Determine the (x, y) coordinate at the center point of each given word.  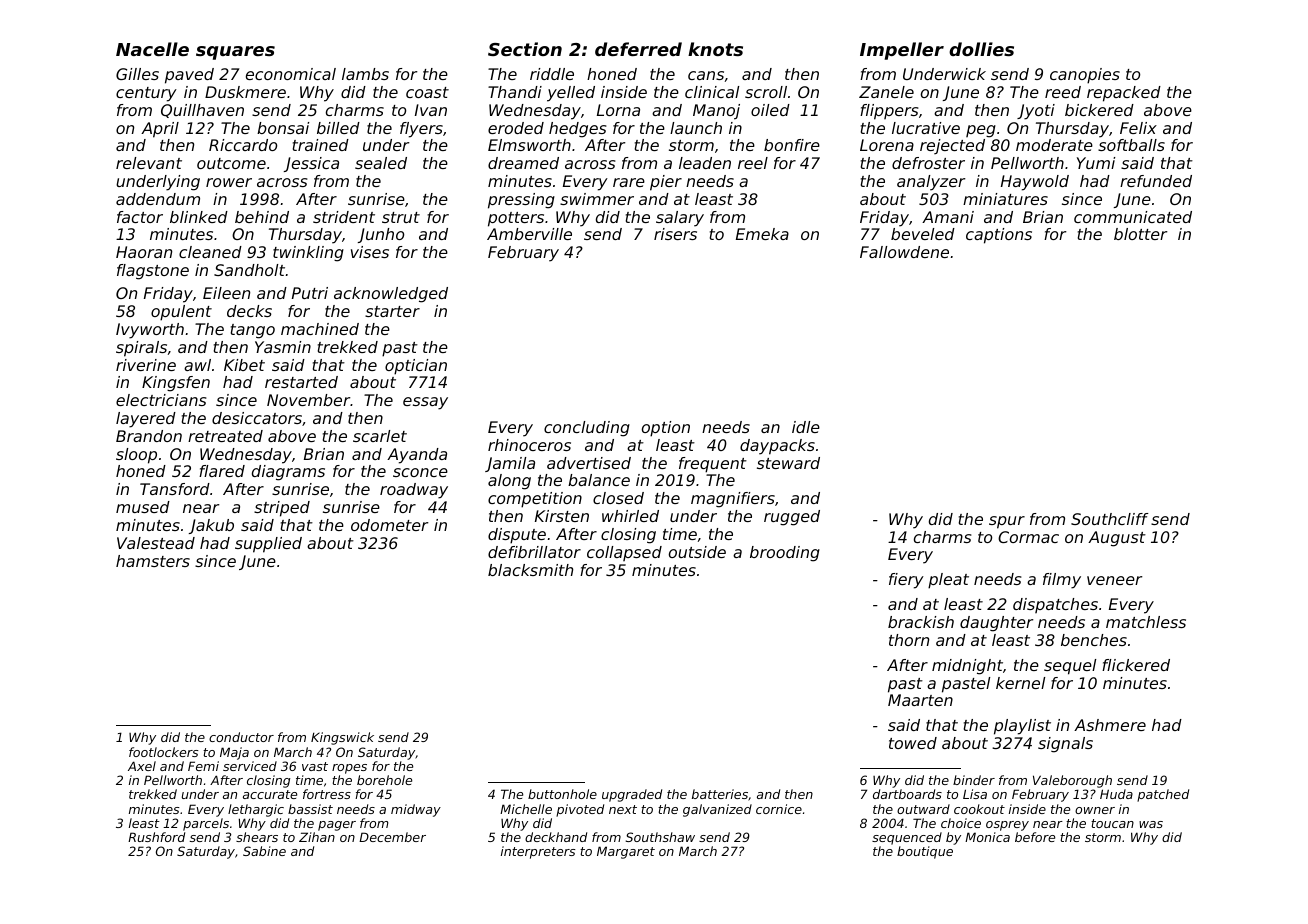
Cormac (1028, 537)
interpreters (538, 852)
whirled (630, 516)
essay (425, 403)
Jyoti (1036, 112)
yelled (571, 94)
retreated (225, 436)
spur (1007, 522)
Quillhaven (202, 111)
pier (666, 183)
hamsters (153, 561)
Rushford (156, 837)
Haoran (144, 252)
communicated (1133, 217)
